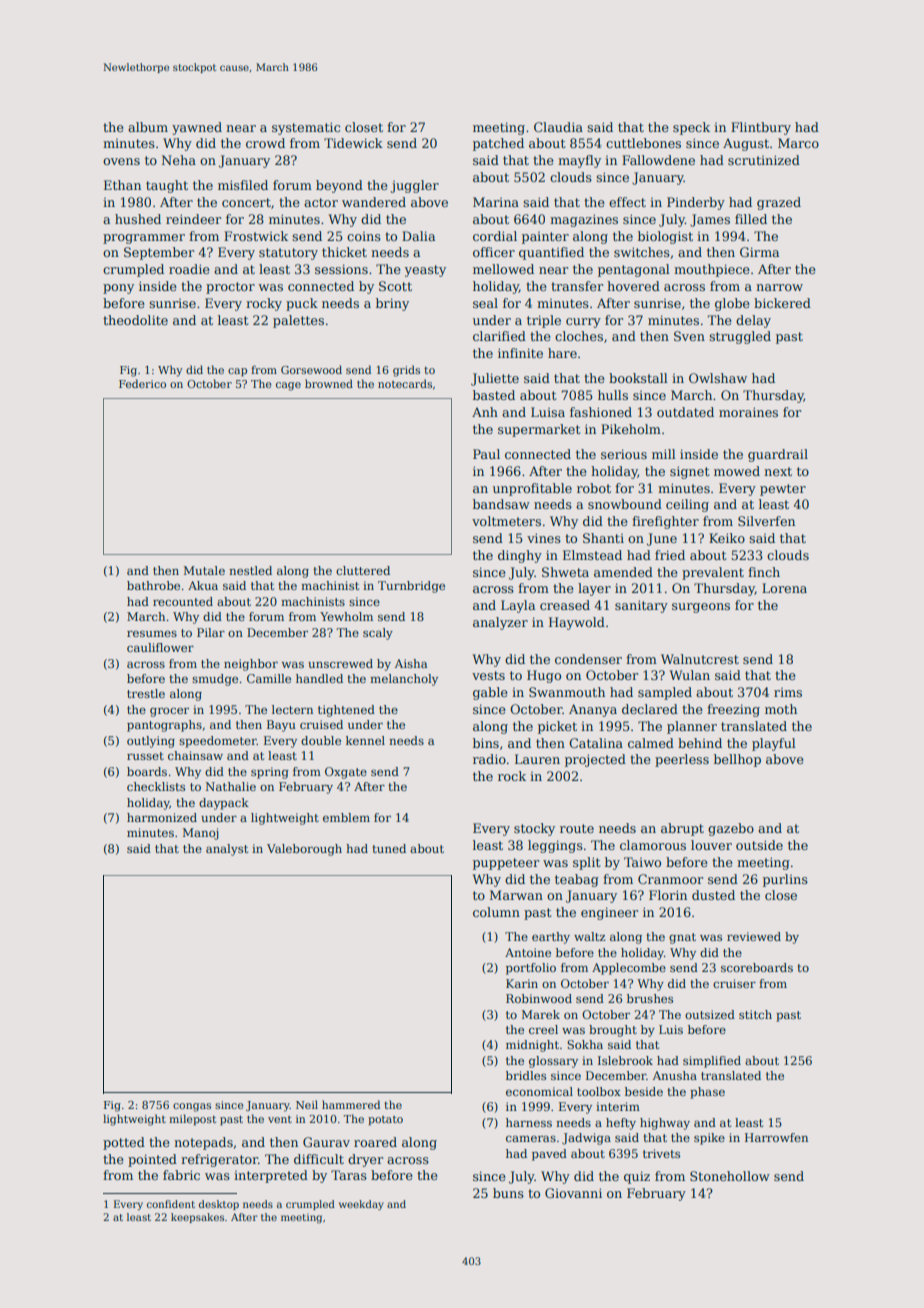 This image has width=924, height=1308. What do you see at coordinates (153, 585) in the image?
I see `bathrobe` at bounding box center [153, 585].
